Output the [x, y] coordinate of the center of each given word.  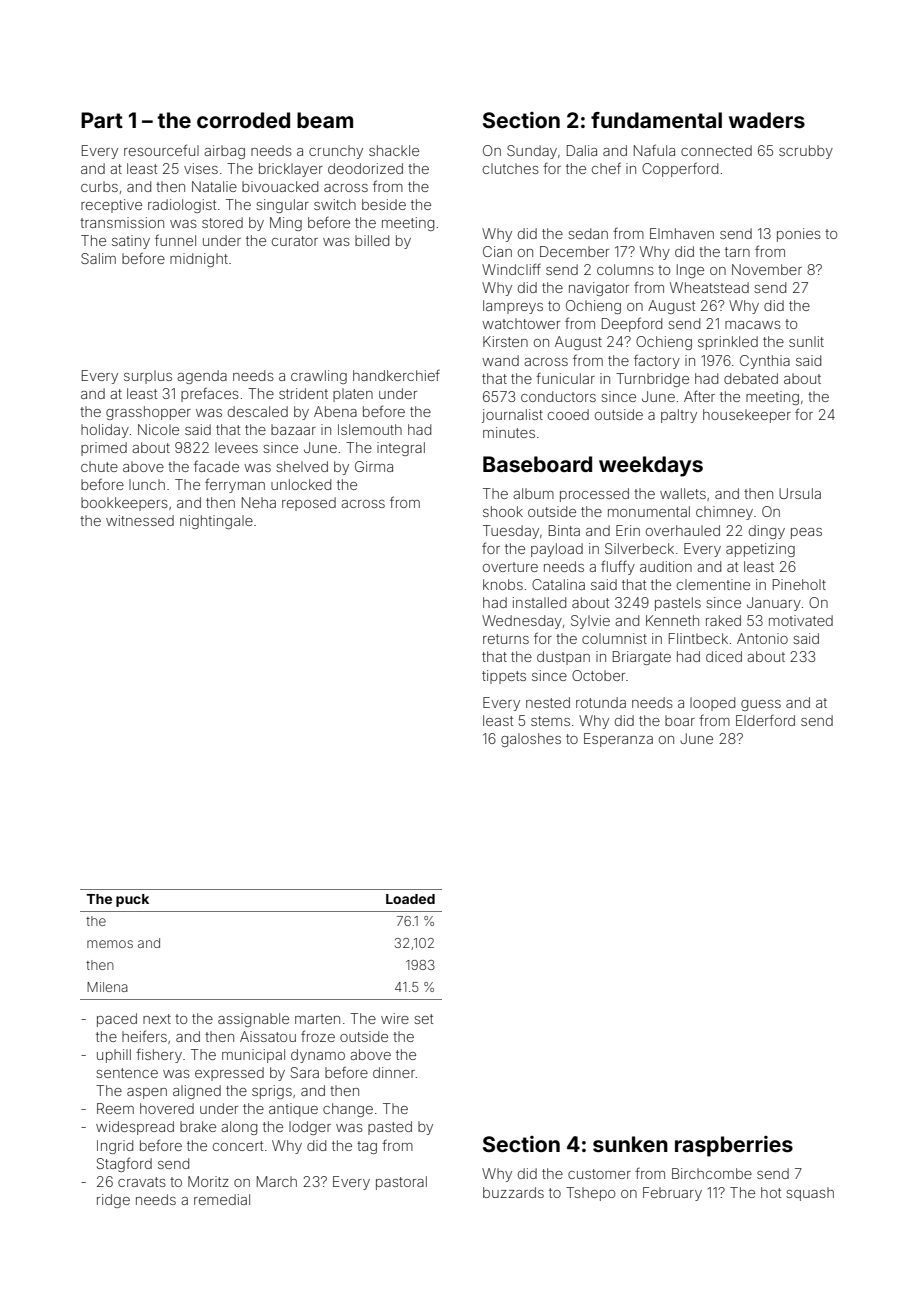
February [672, 1194]
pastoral [401, 1183]
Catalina [558, 584]
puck [132, 900]
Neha [259, 502]
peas [806, 533]
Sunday [532, 152]
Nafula [654, 150]
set [423, 1019]
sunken [630, 1144]
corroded [243, 120]
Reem [115, 1108]
